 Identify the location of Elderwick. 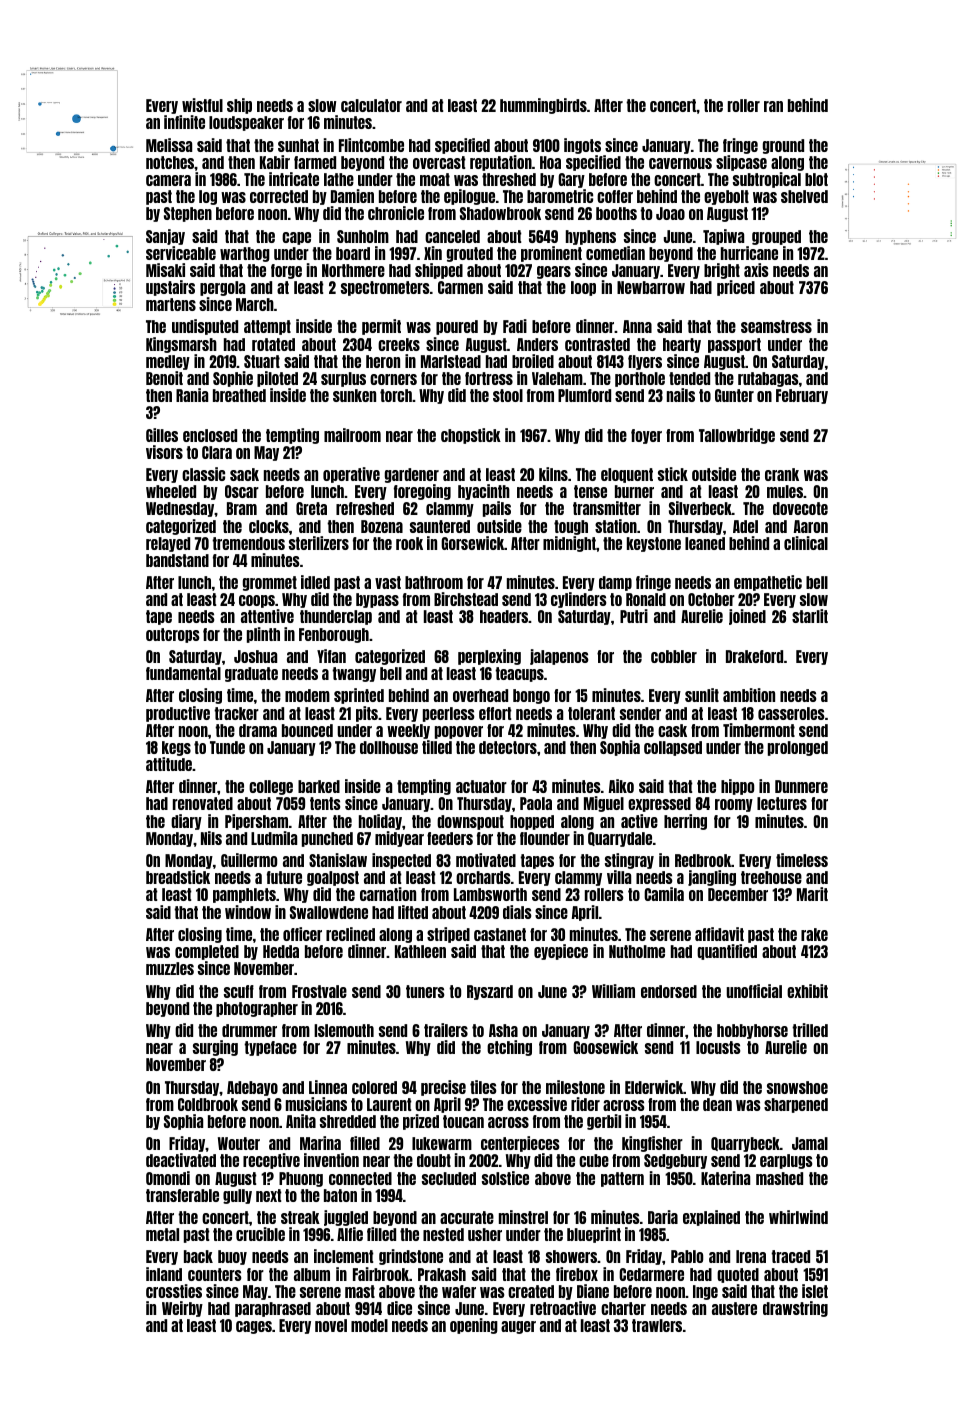
(654, 1087).
